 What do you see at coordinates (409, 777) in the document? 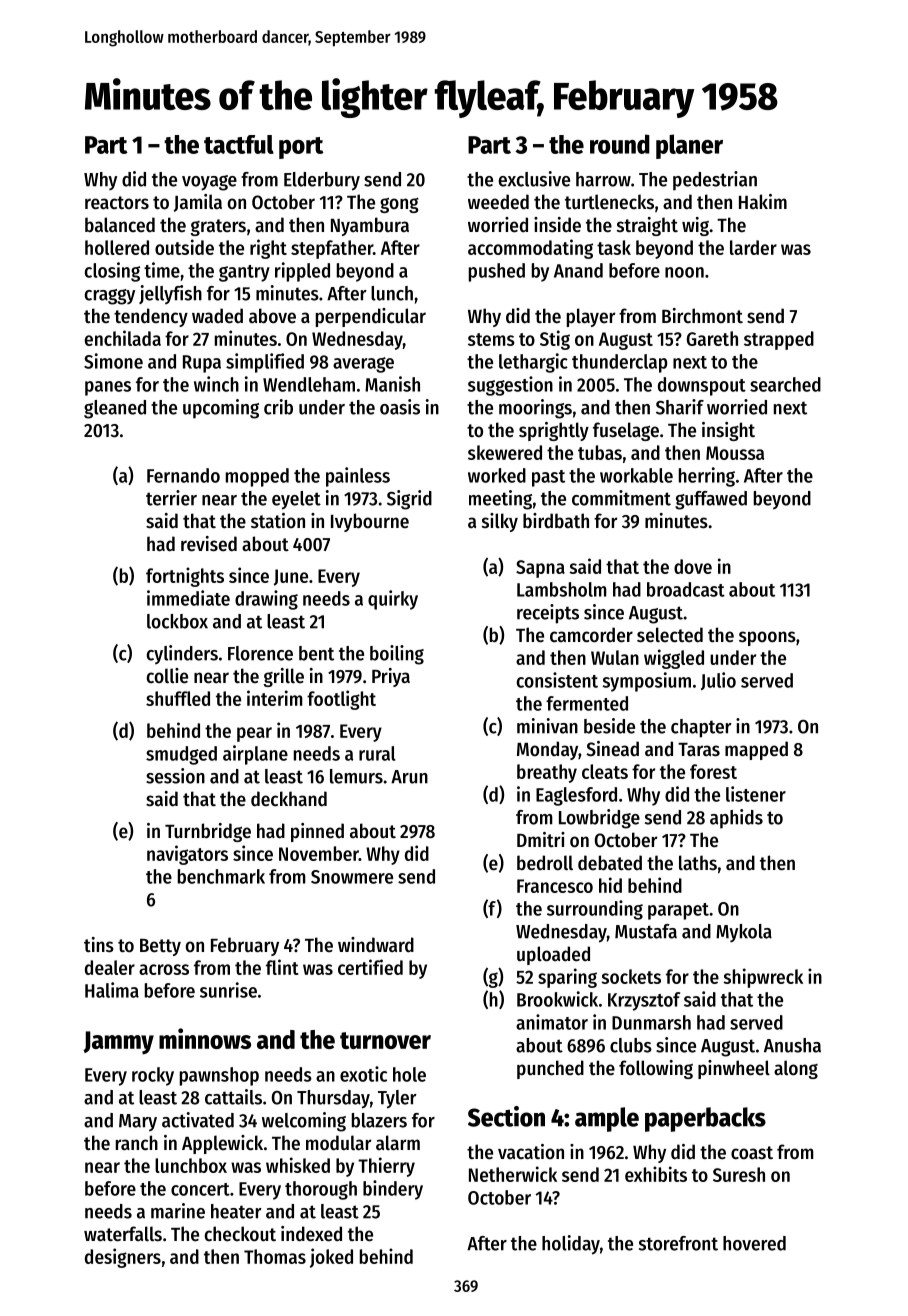
I see `Arun` at bounding box center [409, 777].
